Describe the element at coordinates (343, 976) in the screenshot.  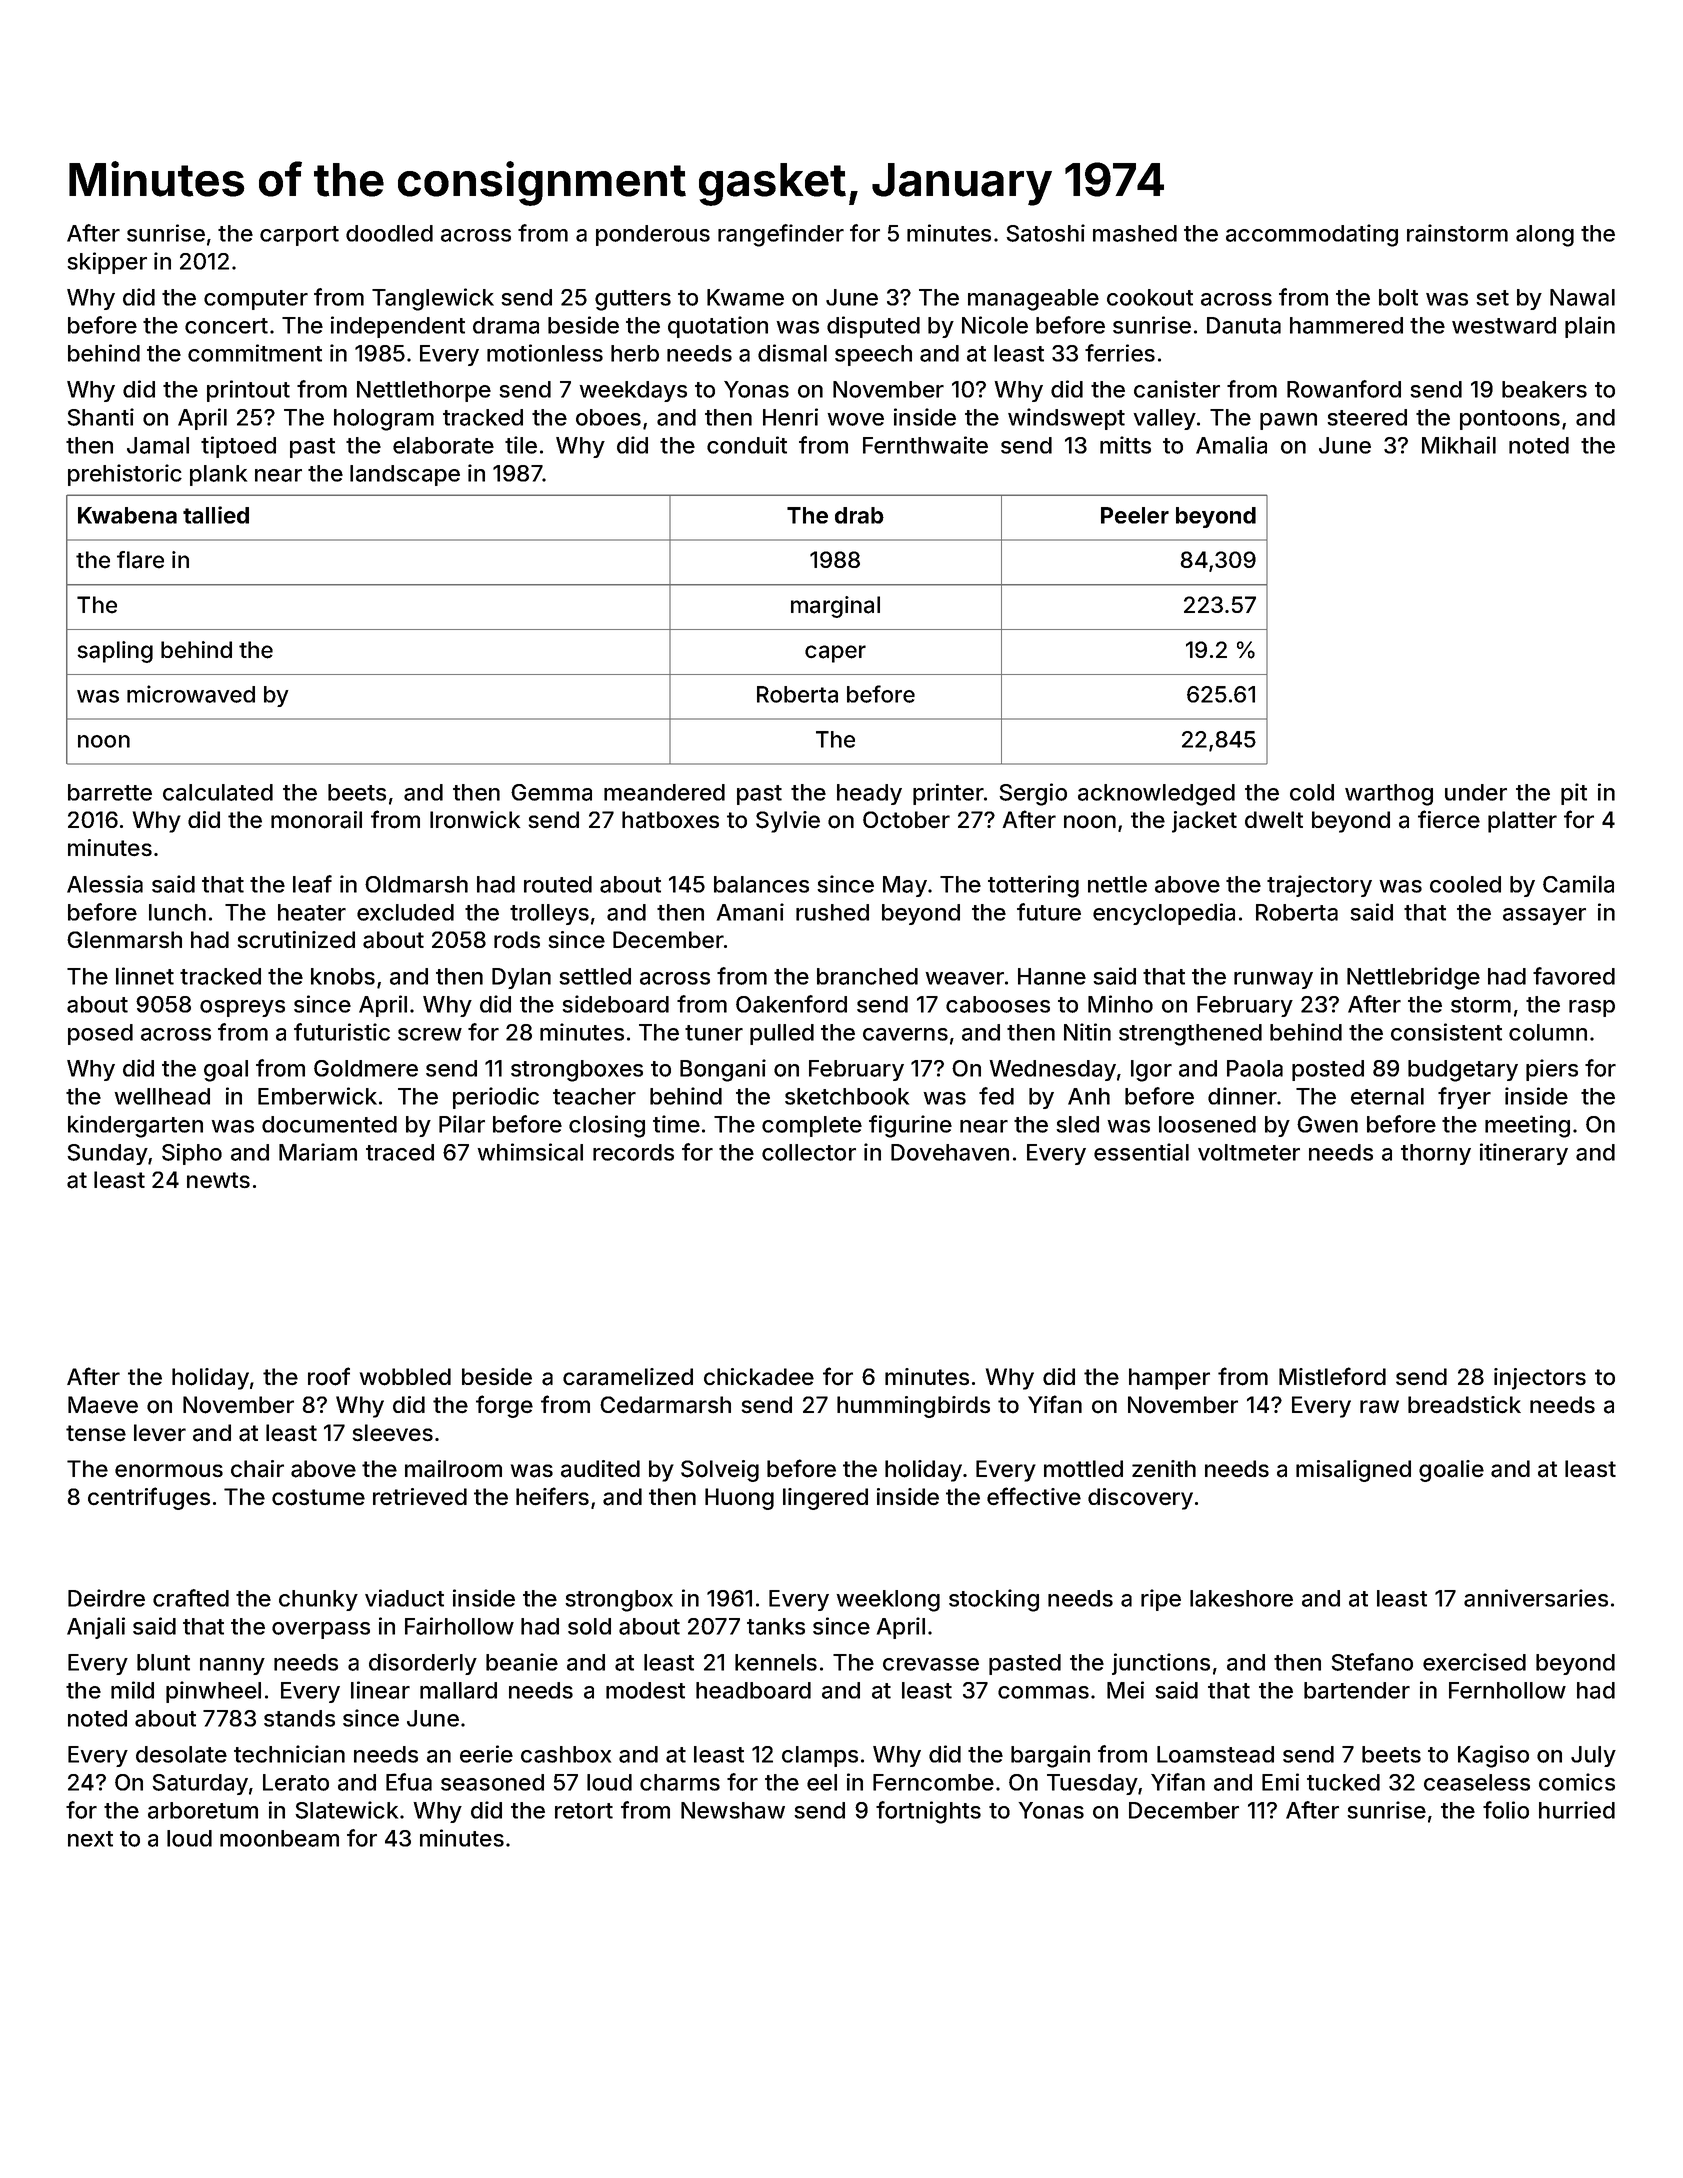
I see `knobs` at that location.
